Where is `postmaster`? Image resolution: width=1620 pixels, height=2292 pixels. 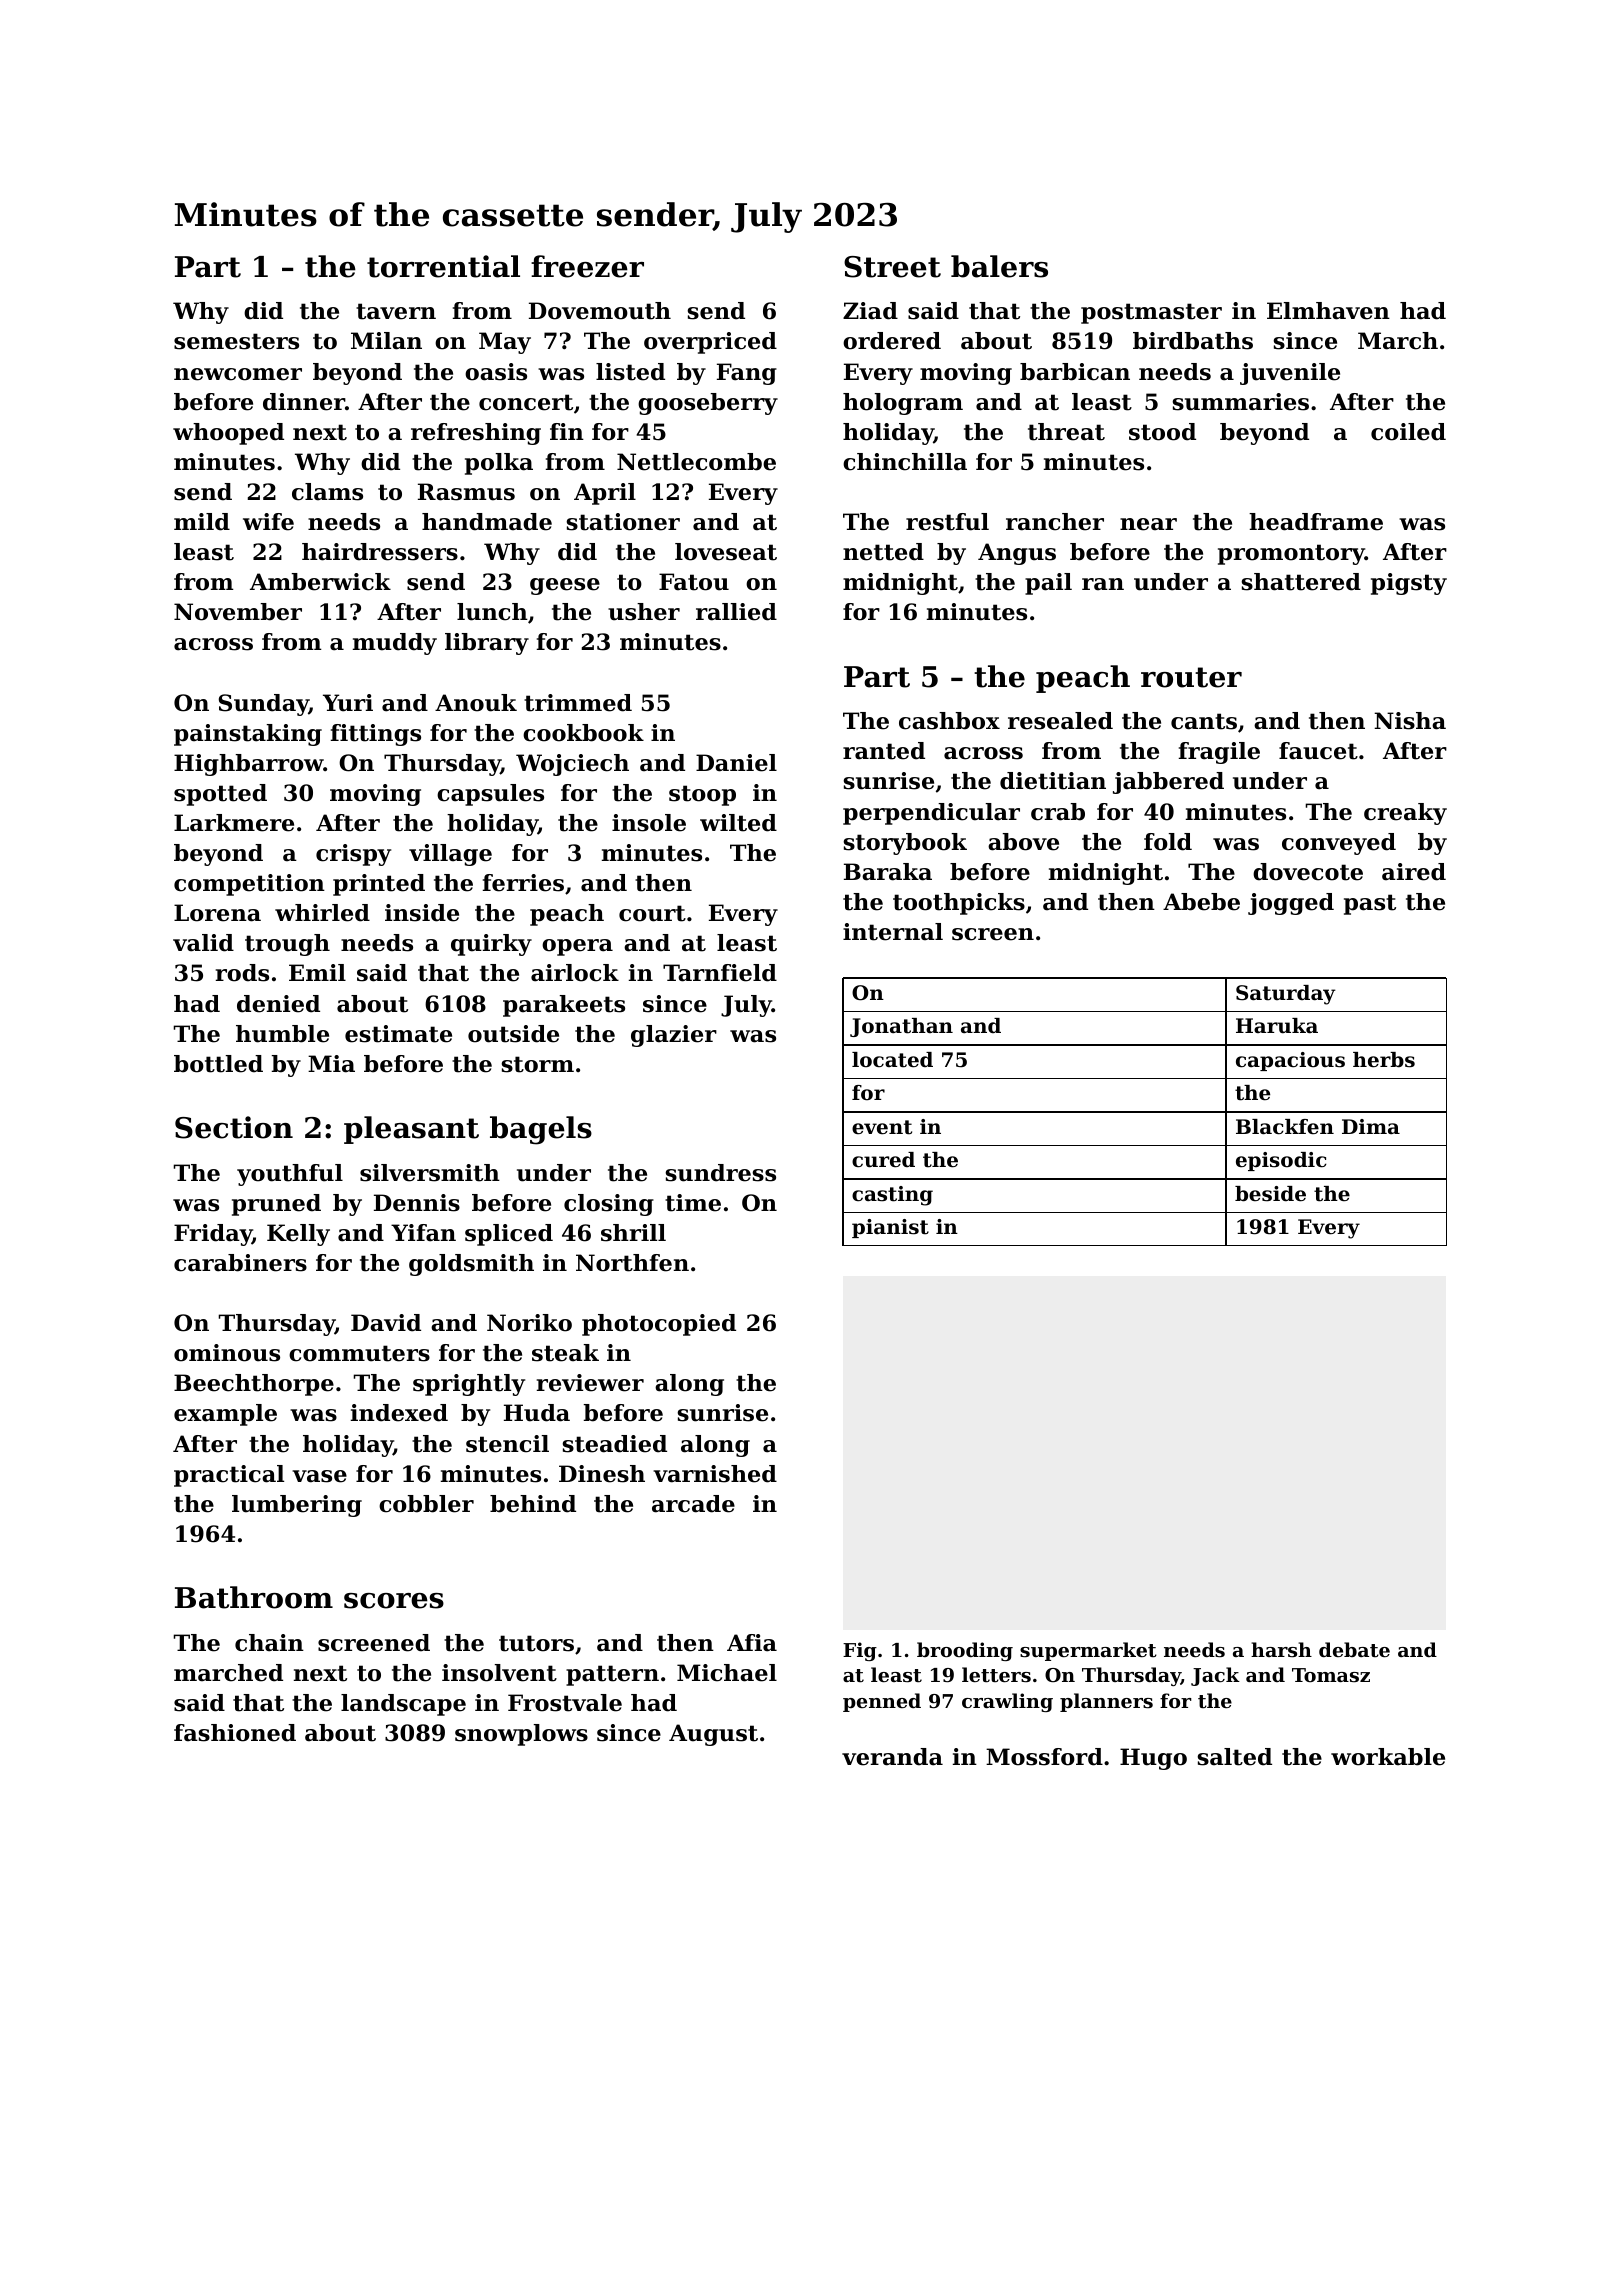 postmaster is located at coordinates (1151, 313).
